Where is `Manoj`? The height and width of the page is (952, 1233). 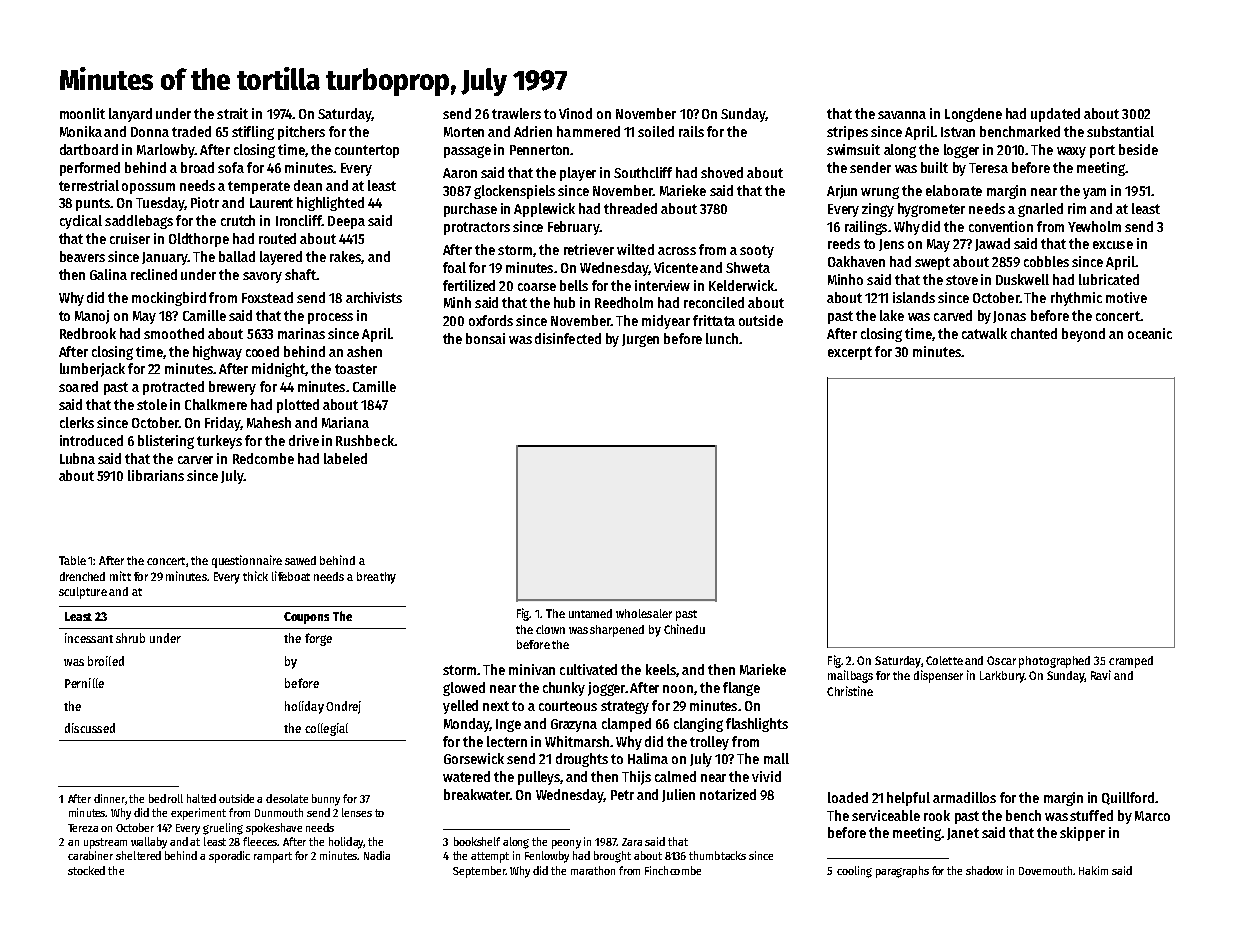 Manoj is located at coordinates (92, 317).
